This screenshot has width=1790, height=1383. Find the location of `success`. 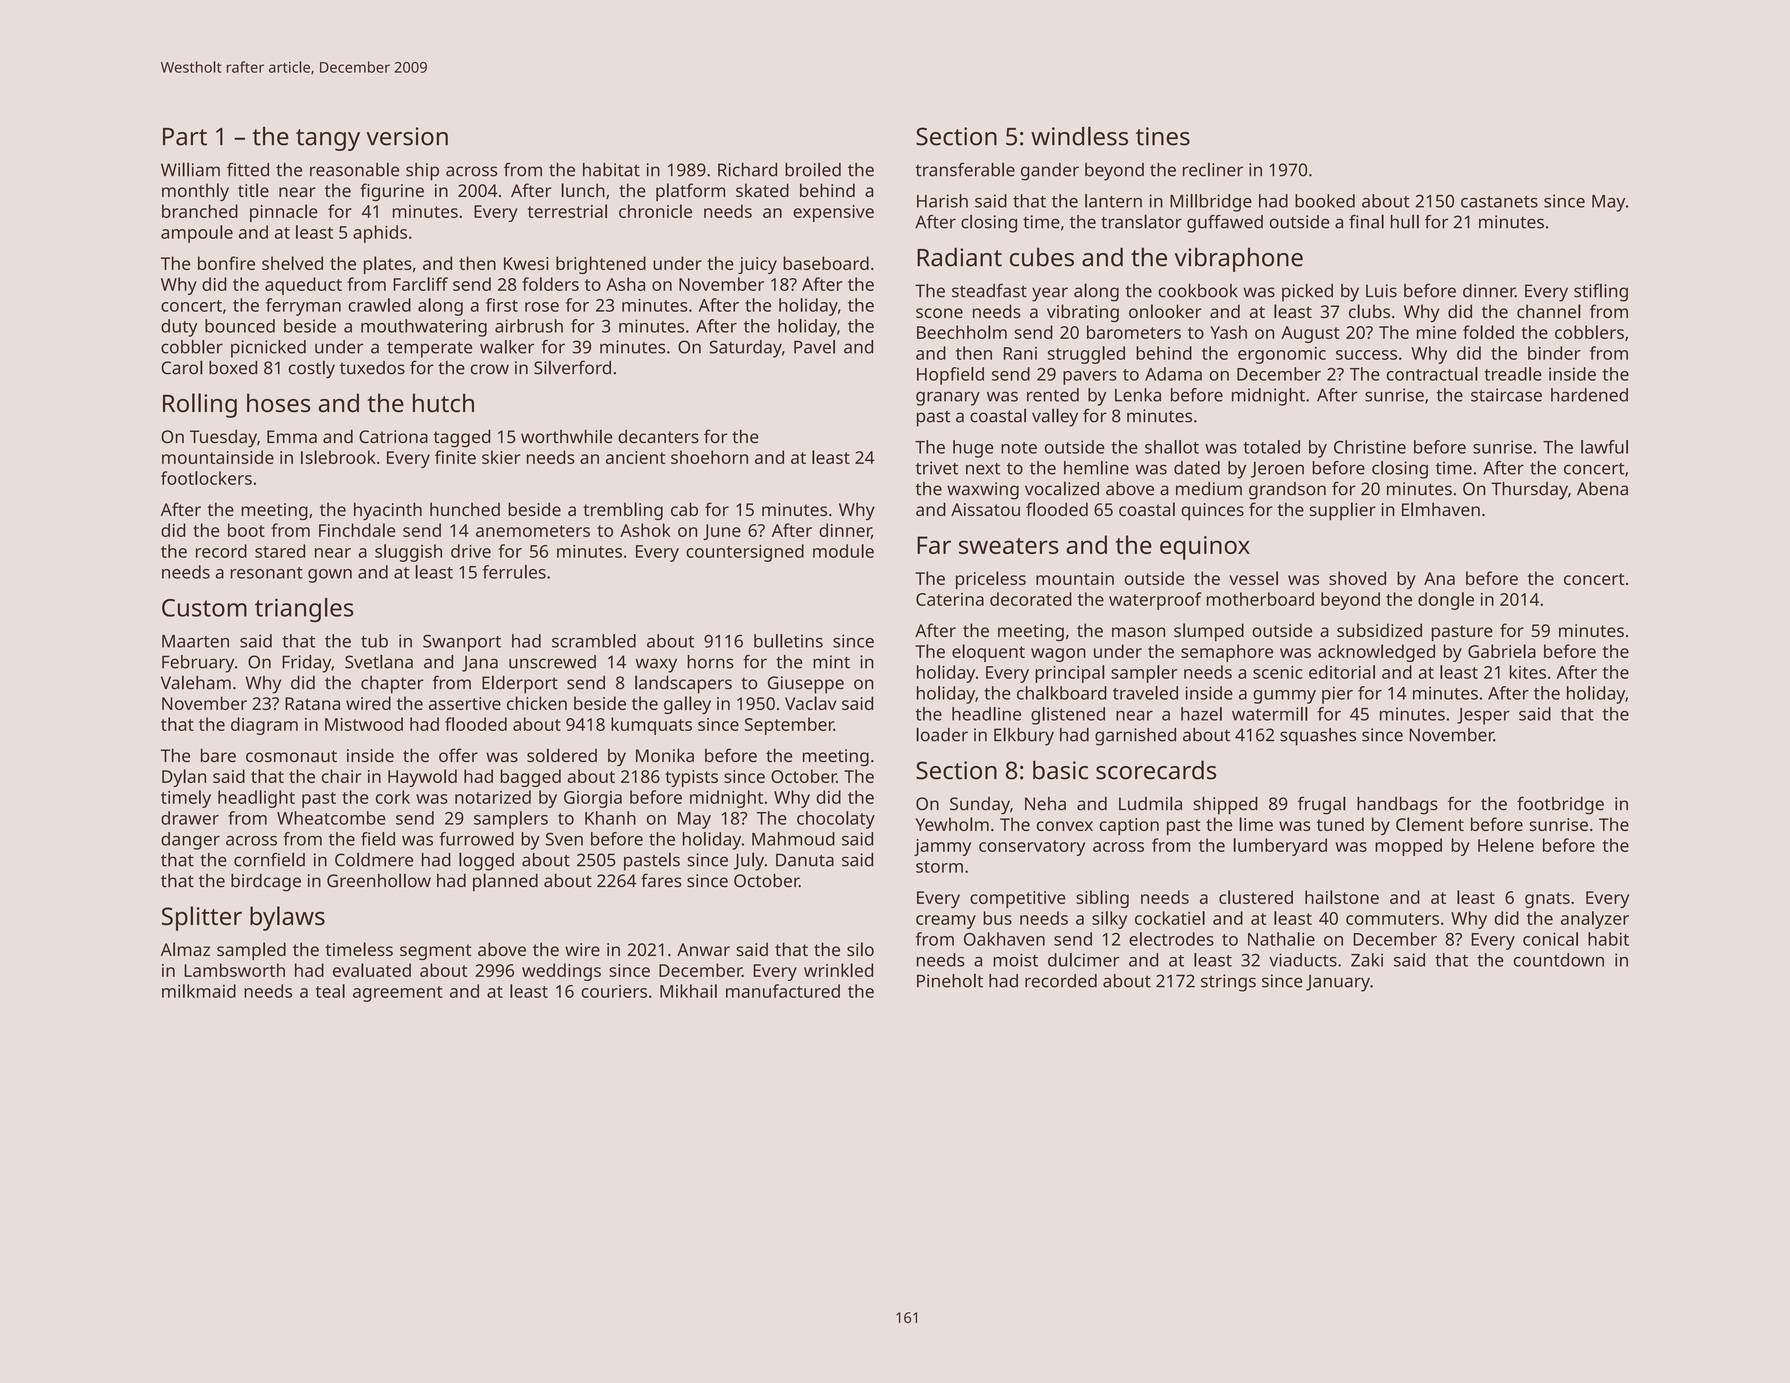

success is located at coordinates (1366, 355).
